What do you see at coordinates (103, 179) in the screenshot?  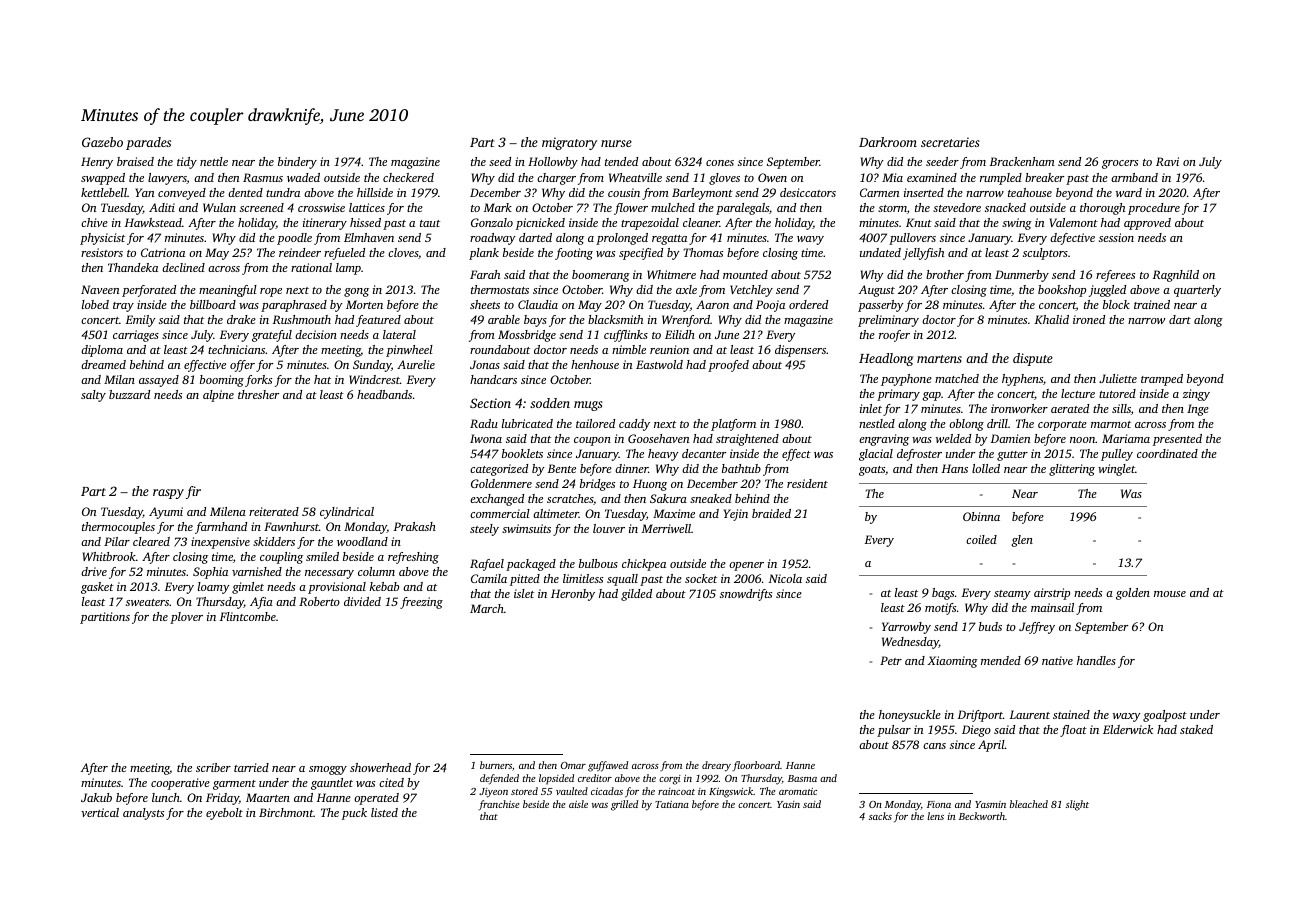 I see `swapped` at bounding box center [103, 179].
